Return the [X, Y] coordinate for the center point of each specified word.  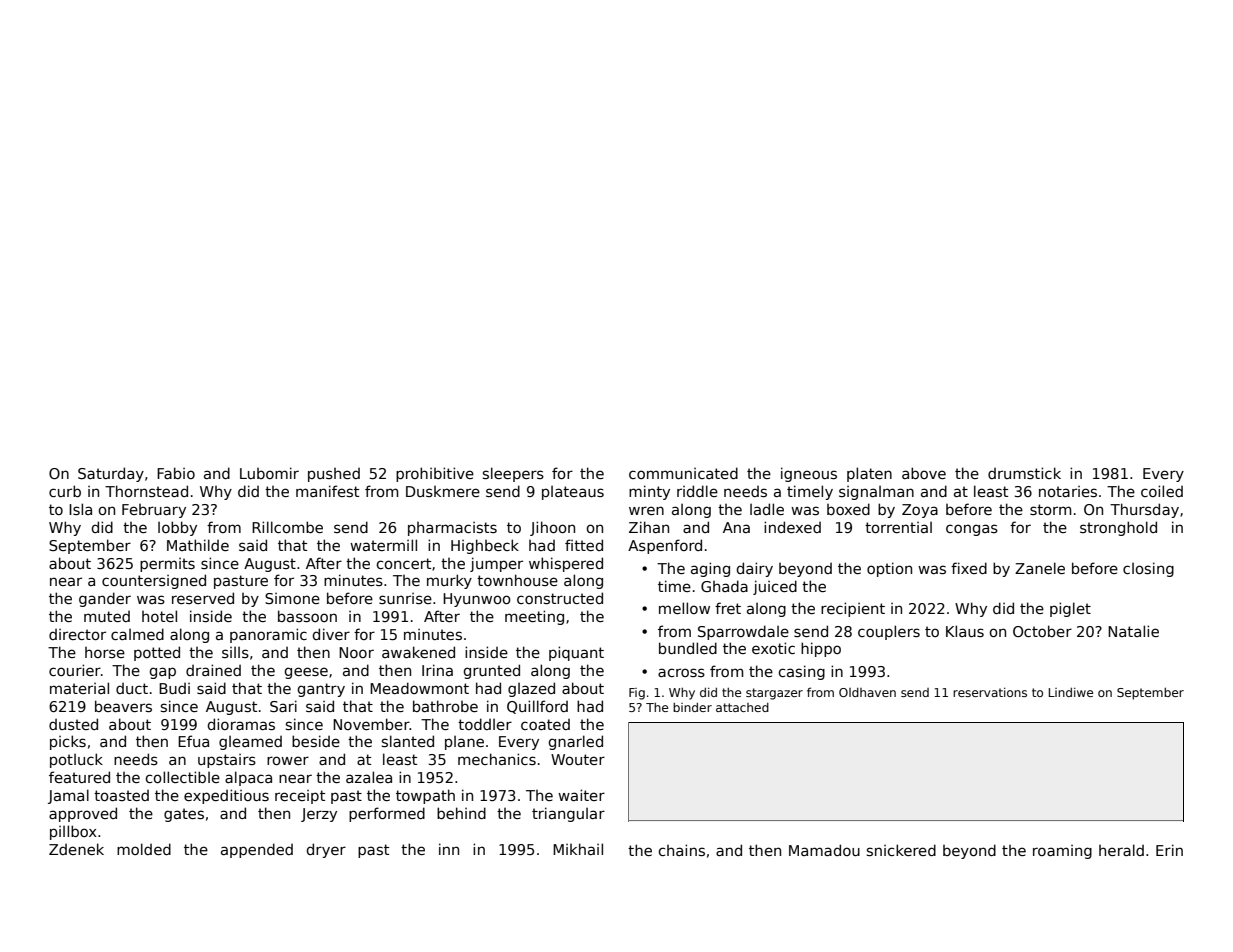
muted [107, 616]
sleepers [513, 474]
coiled [1162, 491]
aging [710, 569]
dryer [326, 850]
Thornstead [146, 491]
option [889, 569]
